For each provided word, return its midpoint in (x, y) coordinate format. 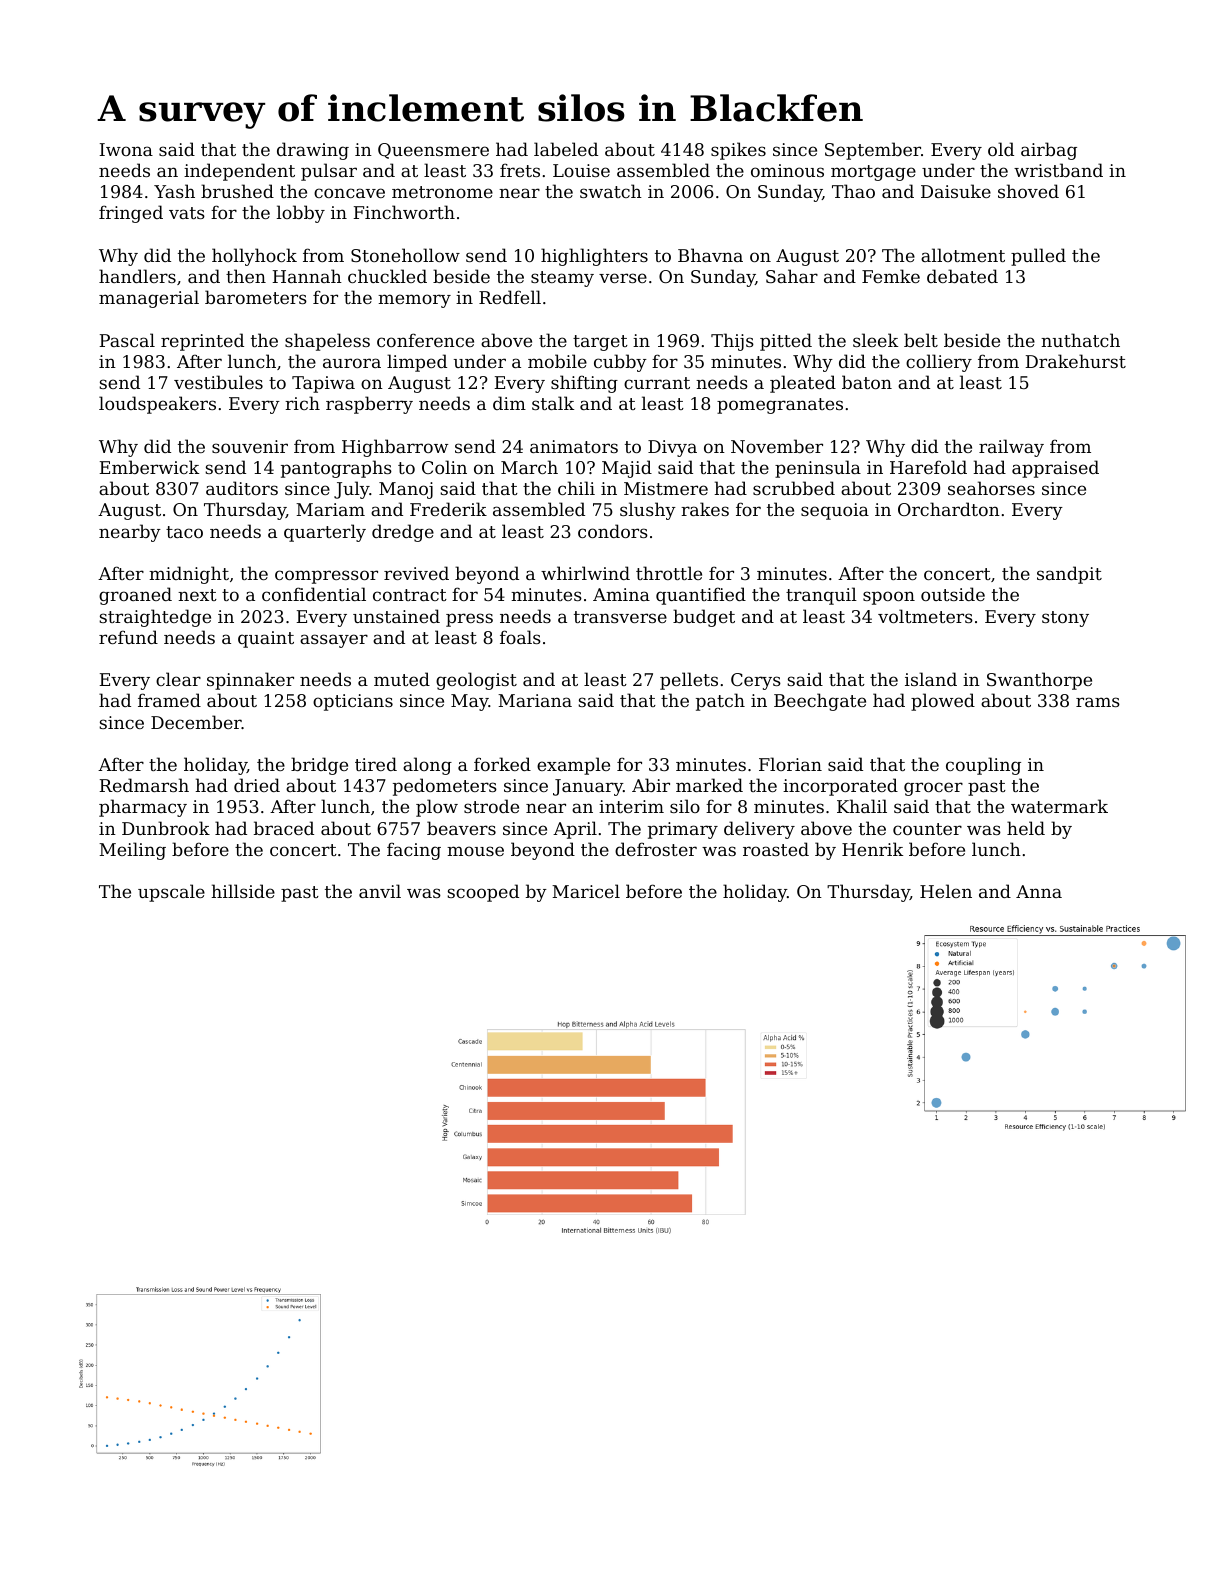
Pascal (127, 340)
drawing (313, 151)
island (931, 679)
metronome (442, 192)
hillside (243, 891)
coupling (983, 766)
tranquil (821, 596)
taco (184, 532)
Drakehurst (1075, 361)
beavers (461, 828)
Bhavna (710, 255)
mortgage (873, 173)
